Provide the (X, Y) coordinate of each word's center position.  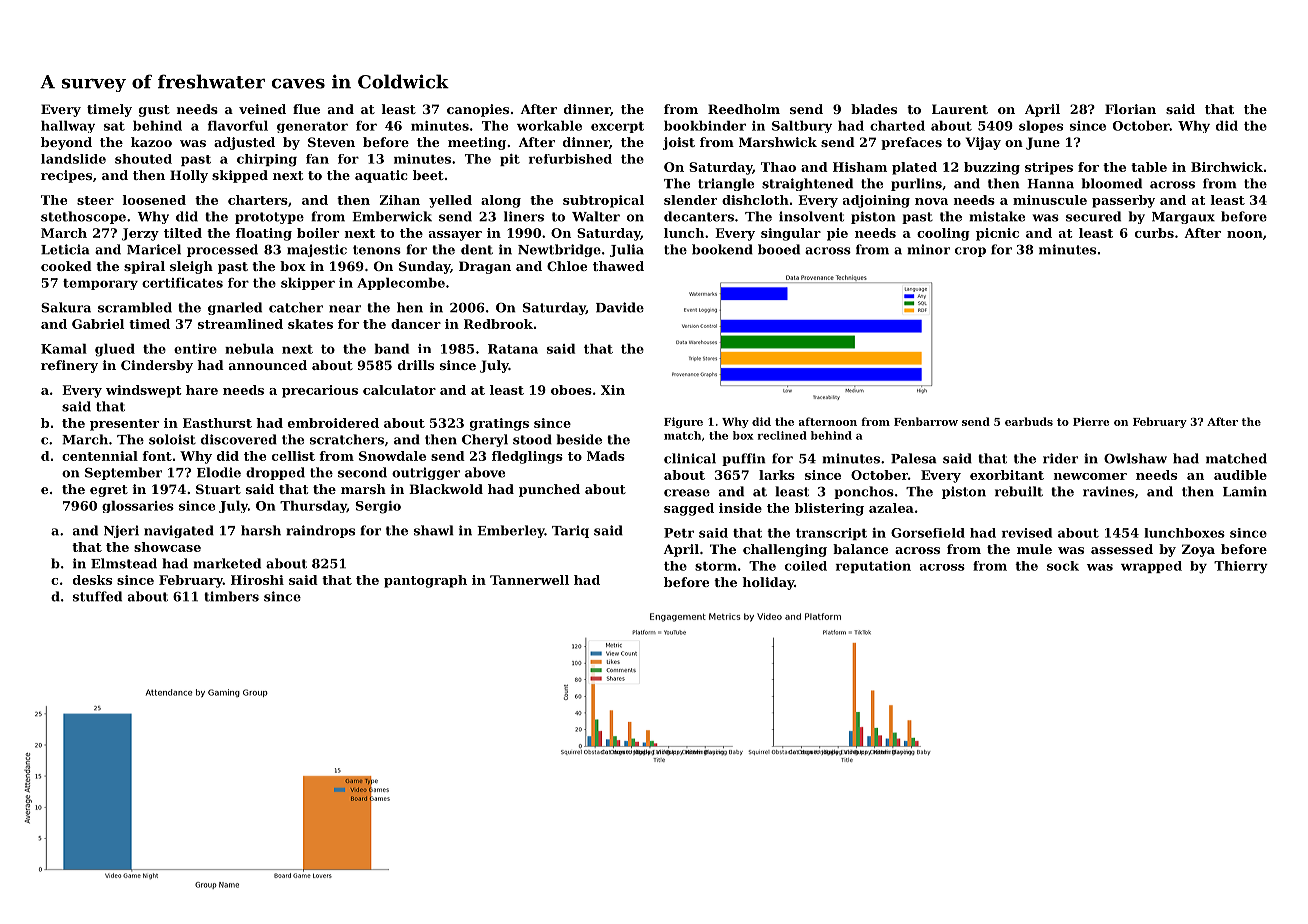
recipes (66, 176)
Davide (620, 307)
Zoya (1198, 550)
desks (92, 580)
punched (549, 490)
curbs (1154, 233)
